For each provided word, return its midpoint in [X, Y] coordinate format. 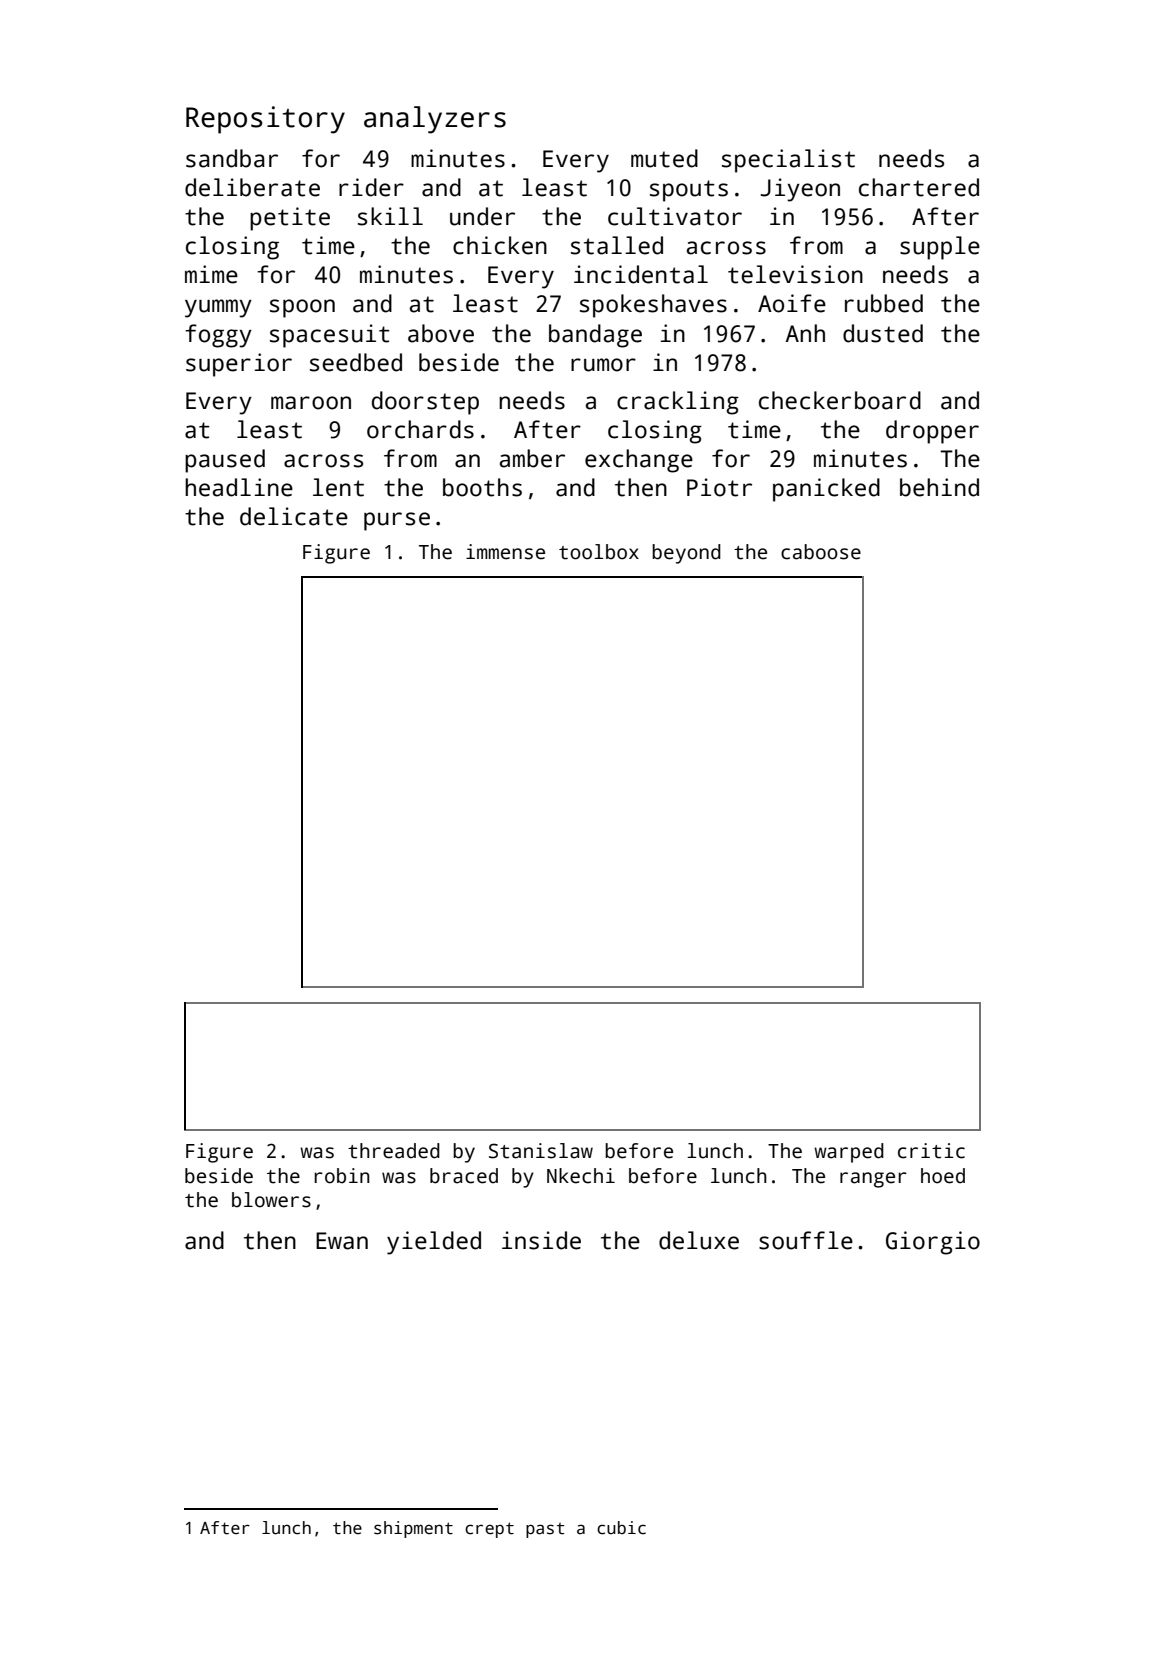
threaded [394, 1151]
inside [541, 1240]
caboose [821, 552]
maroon [311, 403]
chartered [919, 187]
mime [211, 274]
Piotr [719, 487]
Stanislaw [541, 1151]
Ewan [342, 1241]
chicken [500, 245]
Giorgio [933, 1243]
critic [931, 1151]
